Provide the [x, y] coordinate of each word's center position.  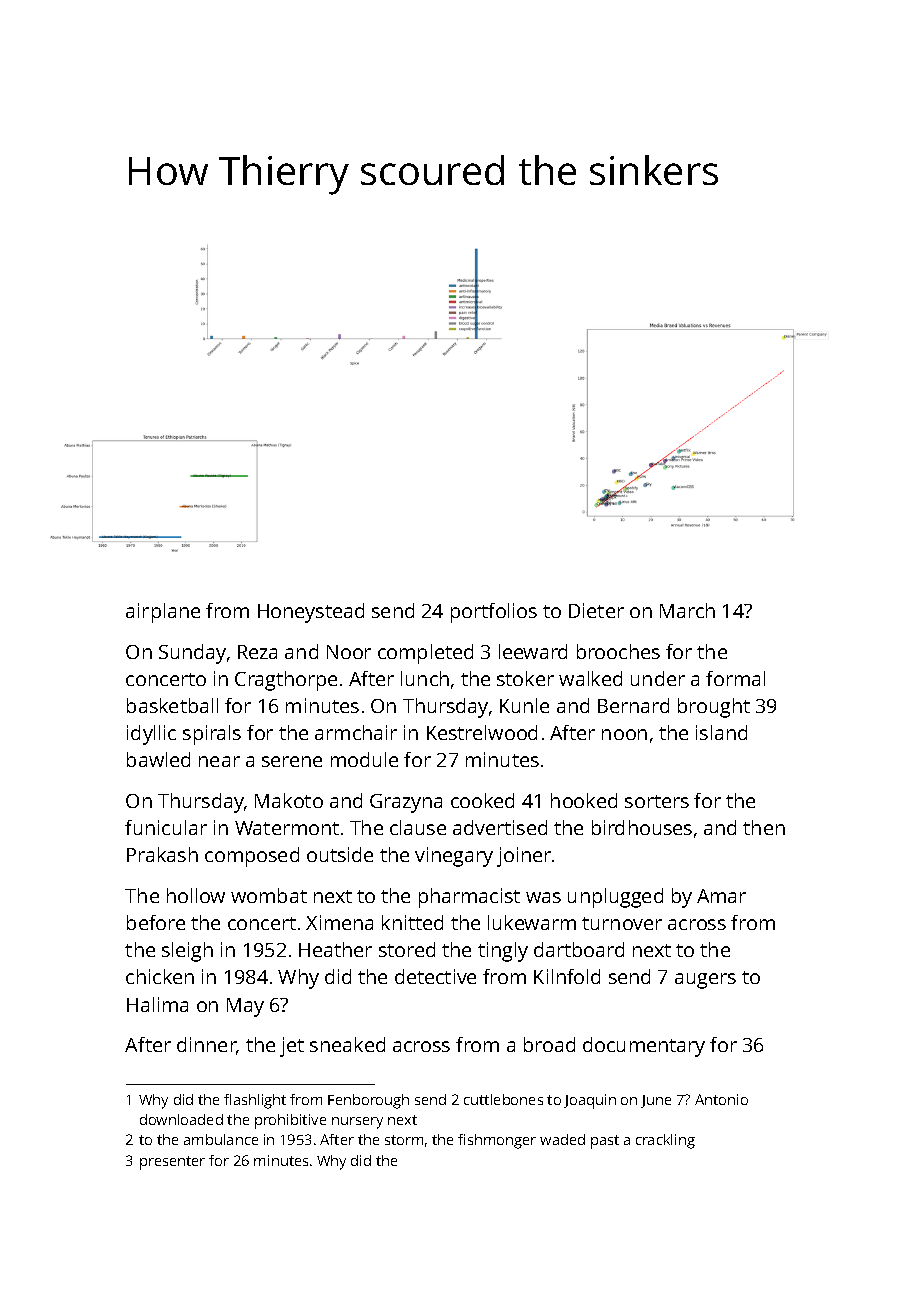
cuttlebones [503, 1099]
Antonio [721, 1099]
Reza [257, 652]
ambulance [221, 1139]
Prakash [162, 854]
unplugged [615, 898]
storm [404, 1140]
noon [624, 734]
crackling [665, 1141]
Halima [157, 1004]
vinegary [454, 857]
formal [735, 678]
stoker [525, 678]
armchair [356, 732]
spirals [212, 735]
